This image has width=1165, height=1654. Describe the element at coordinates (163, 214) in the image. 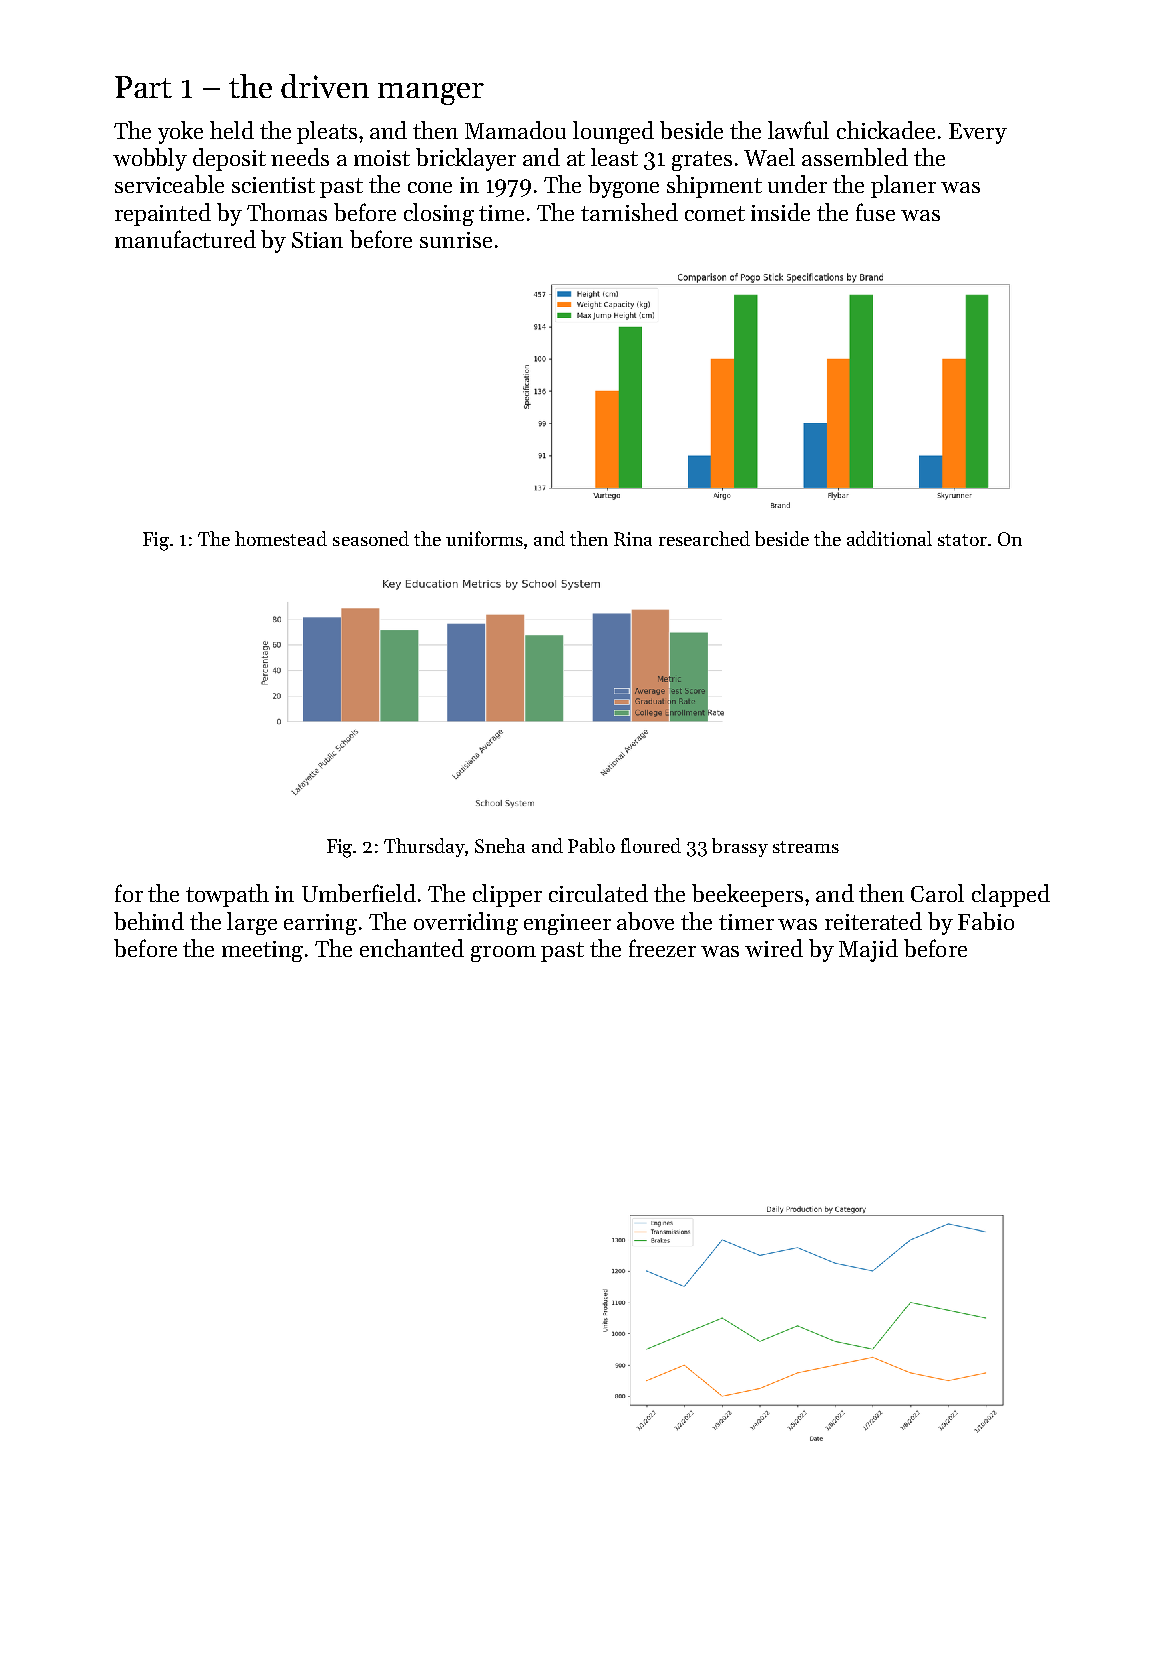

I see `repainted` at that location.
